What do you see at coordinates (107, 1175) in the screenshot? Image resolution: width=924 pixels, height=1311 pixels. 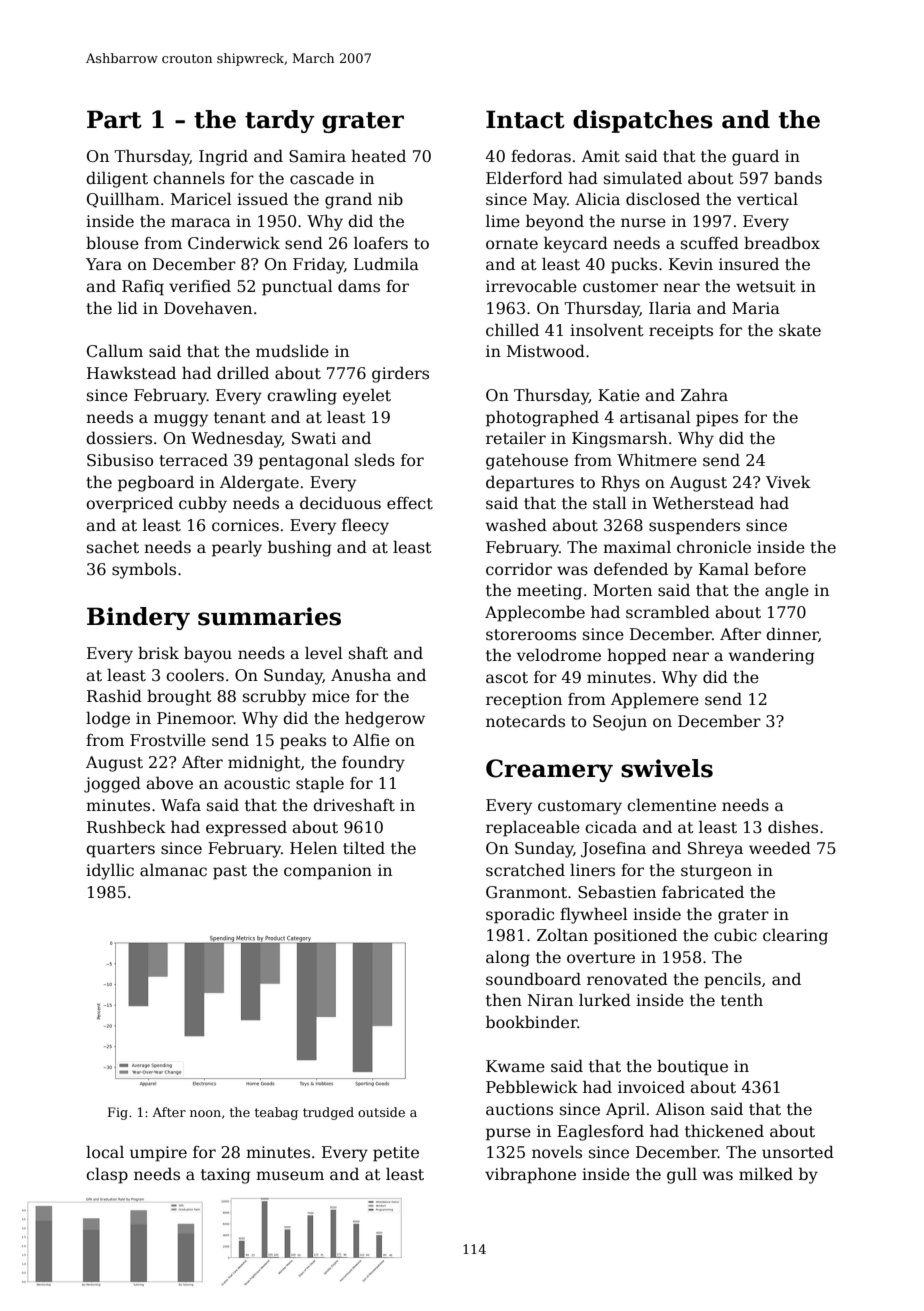 I see `clasp` at bounding box center [107, 1175].
